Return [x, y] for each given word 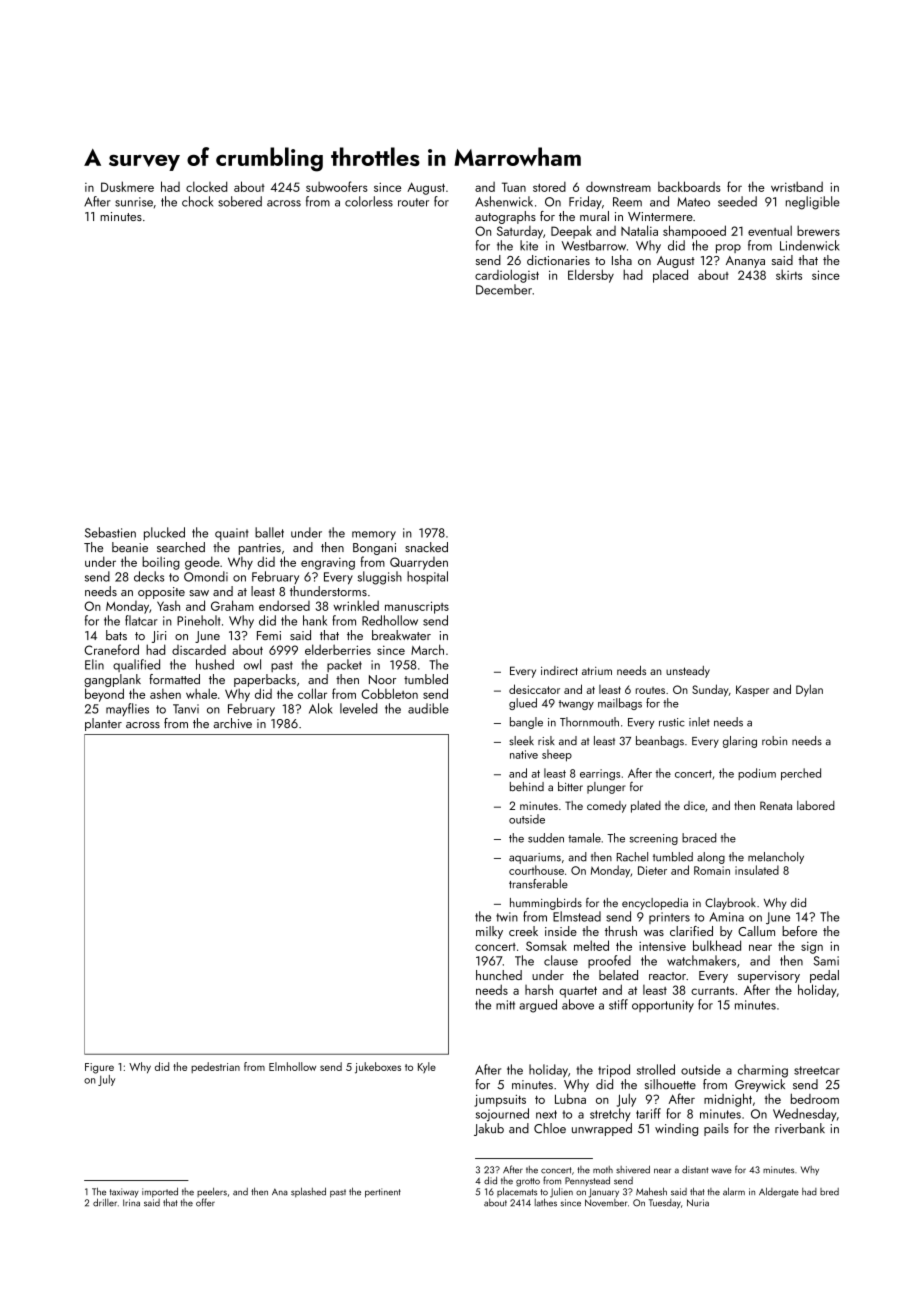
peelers [212, 1192]
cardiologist [507, 276]
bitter [570, 786]
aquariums [535, 858]
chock [197, 201]
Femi [269, 635]
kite [529, 245]
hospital [427, 577]
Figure [99, 1068]
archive [232, 723]
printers [669, 918]
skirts [789, 274]
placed [670, 276]
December [504, 289]
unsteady [688, 672]
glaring [740, 742]
